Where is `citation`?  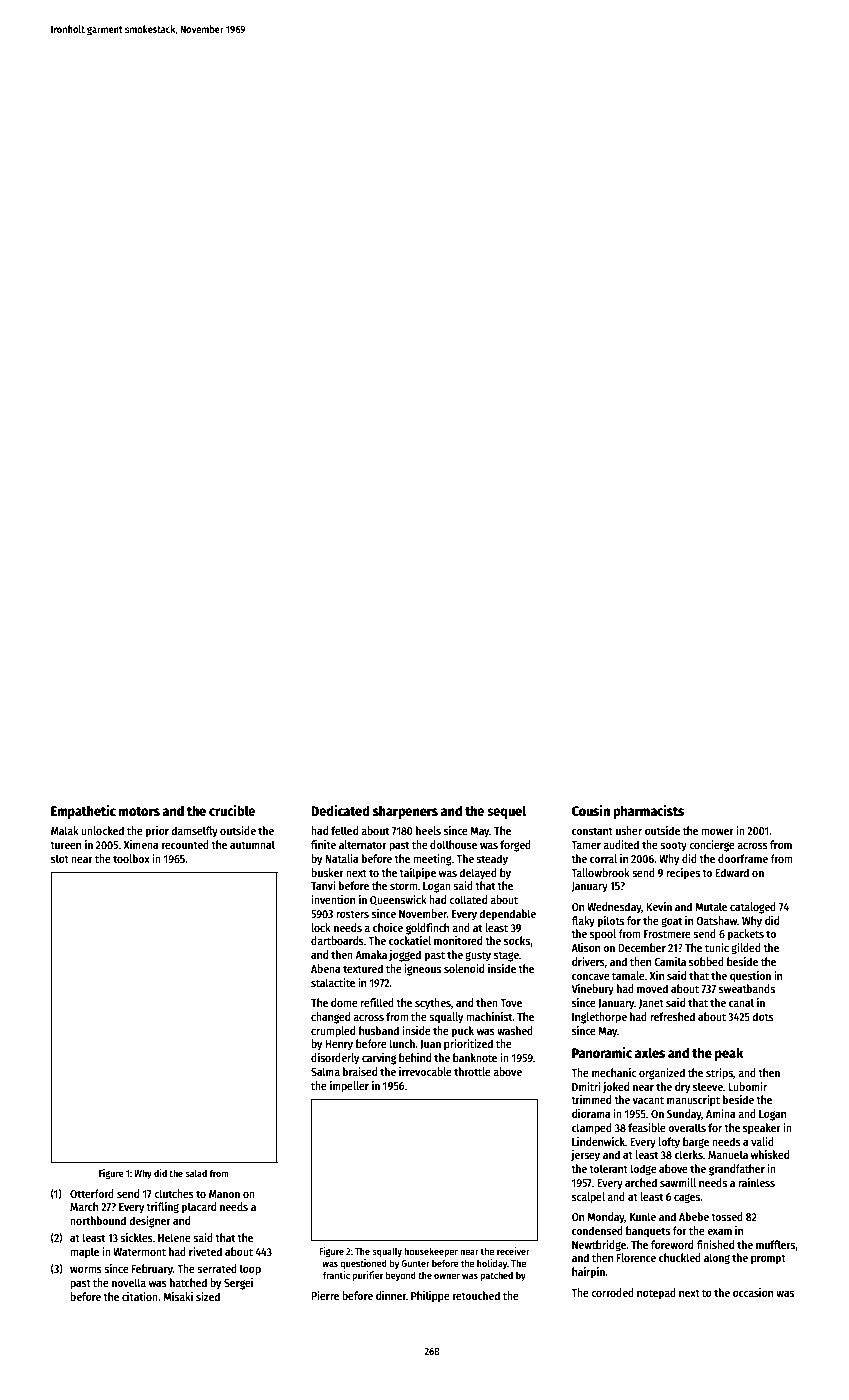
citation is located at coordinates (140, 1296).
